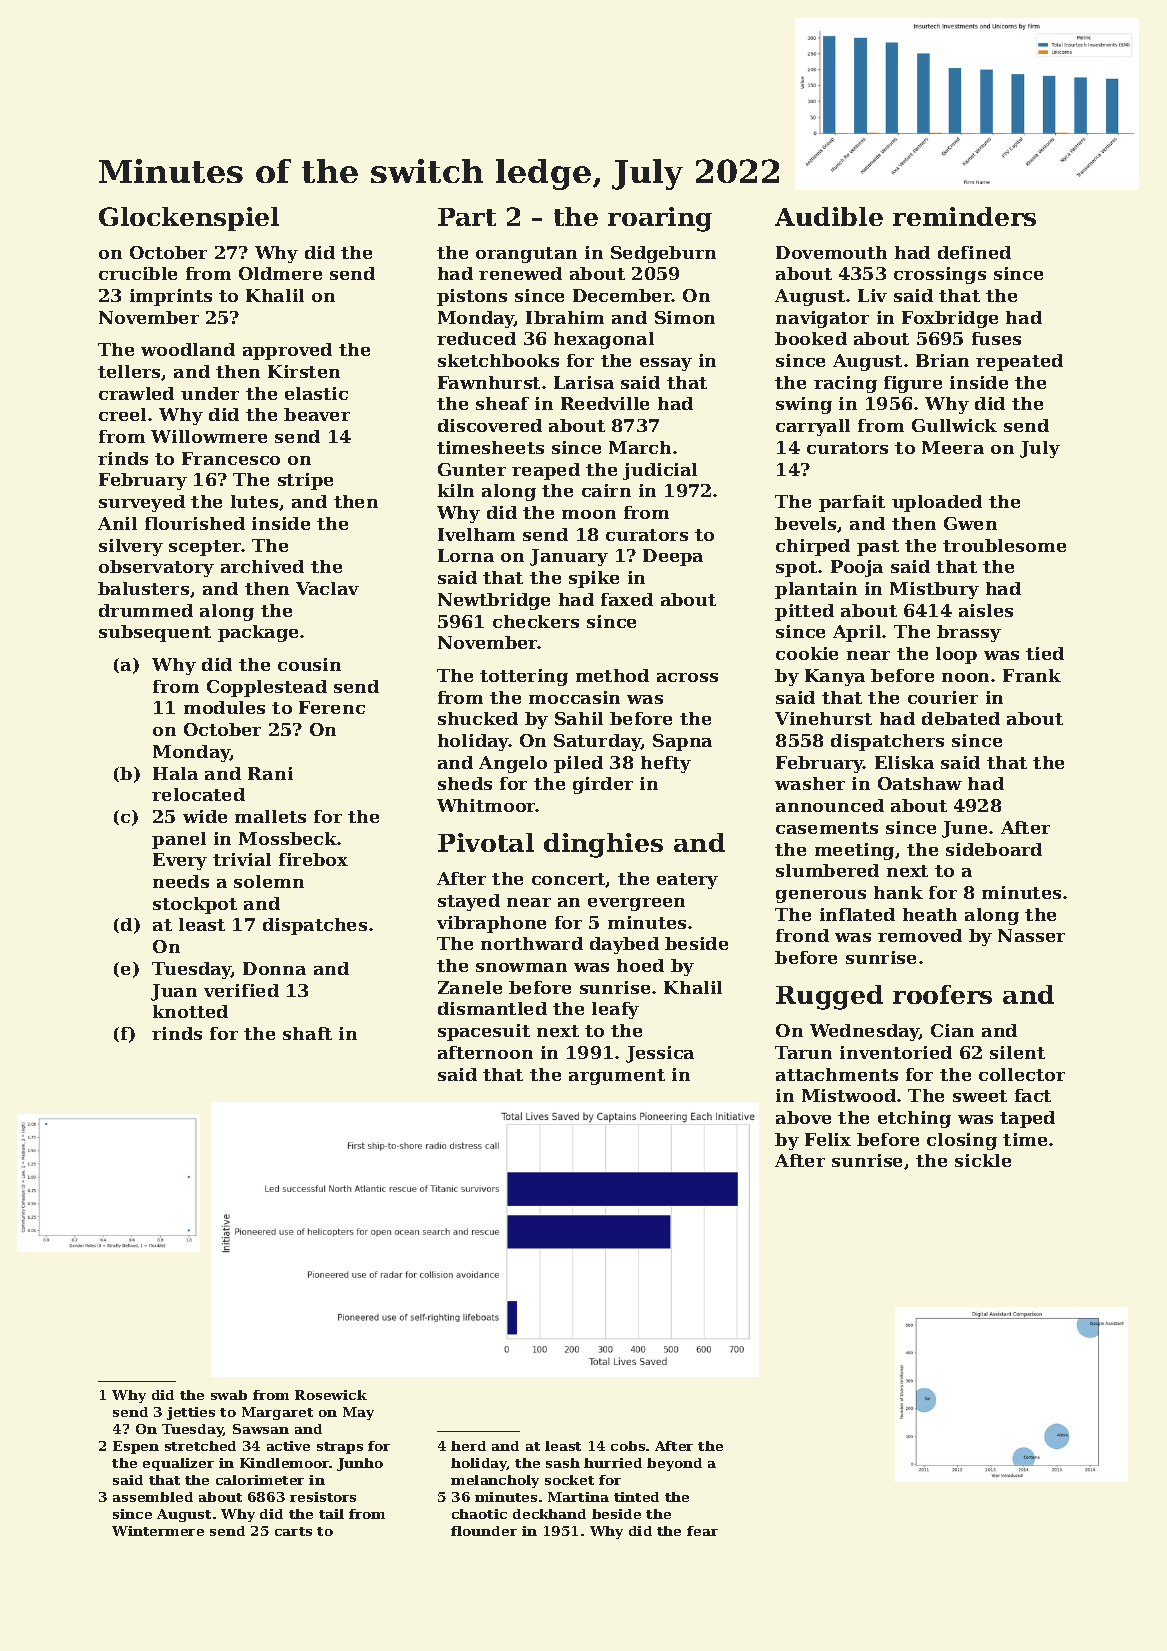 This page has height=1651, width=1167. What do you see at coordinates (484, 1032) in the page?
I see `spacesuit` at bounding box center [484, 1032].
